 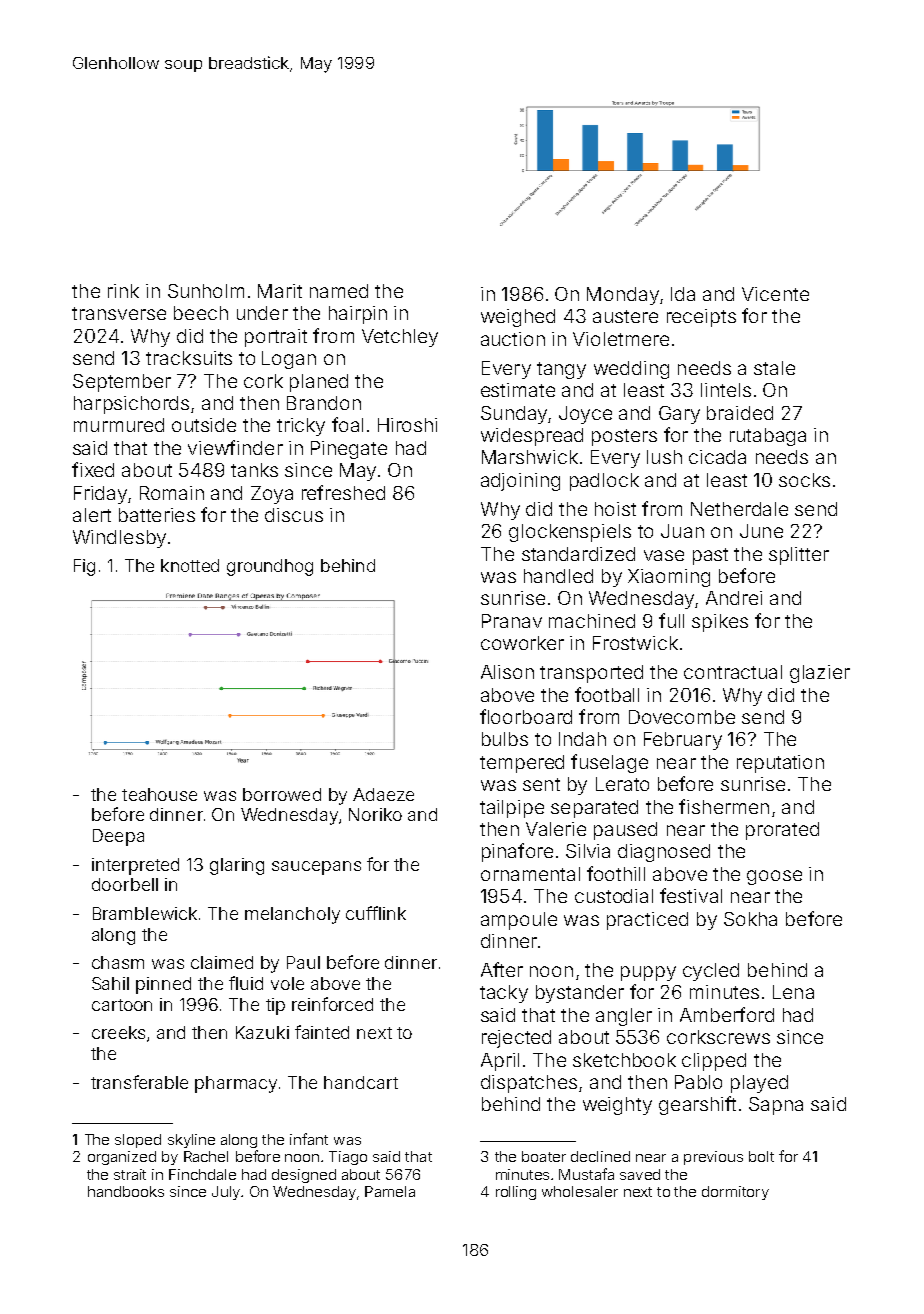 What do you see at coordinates (507, 672) in the screenshot?
I see `Alison` at bounding box center [507, 672].
